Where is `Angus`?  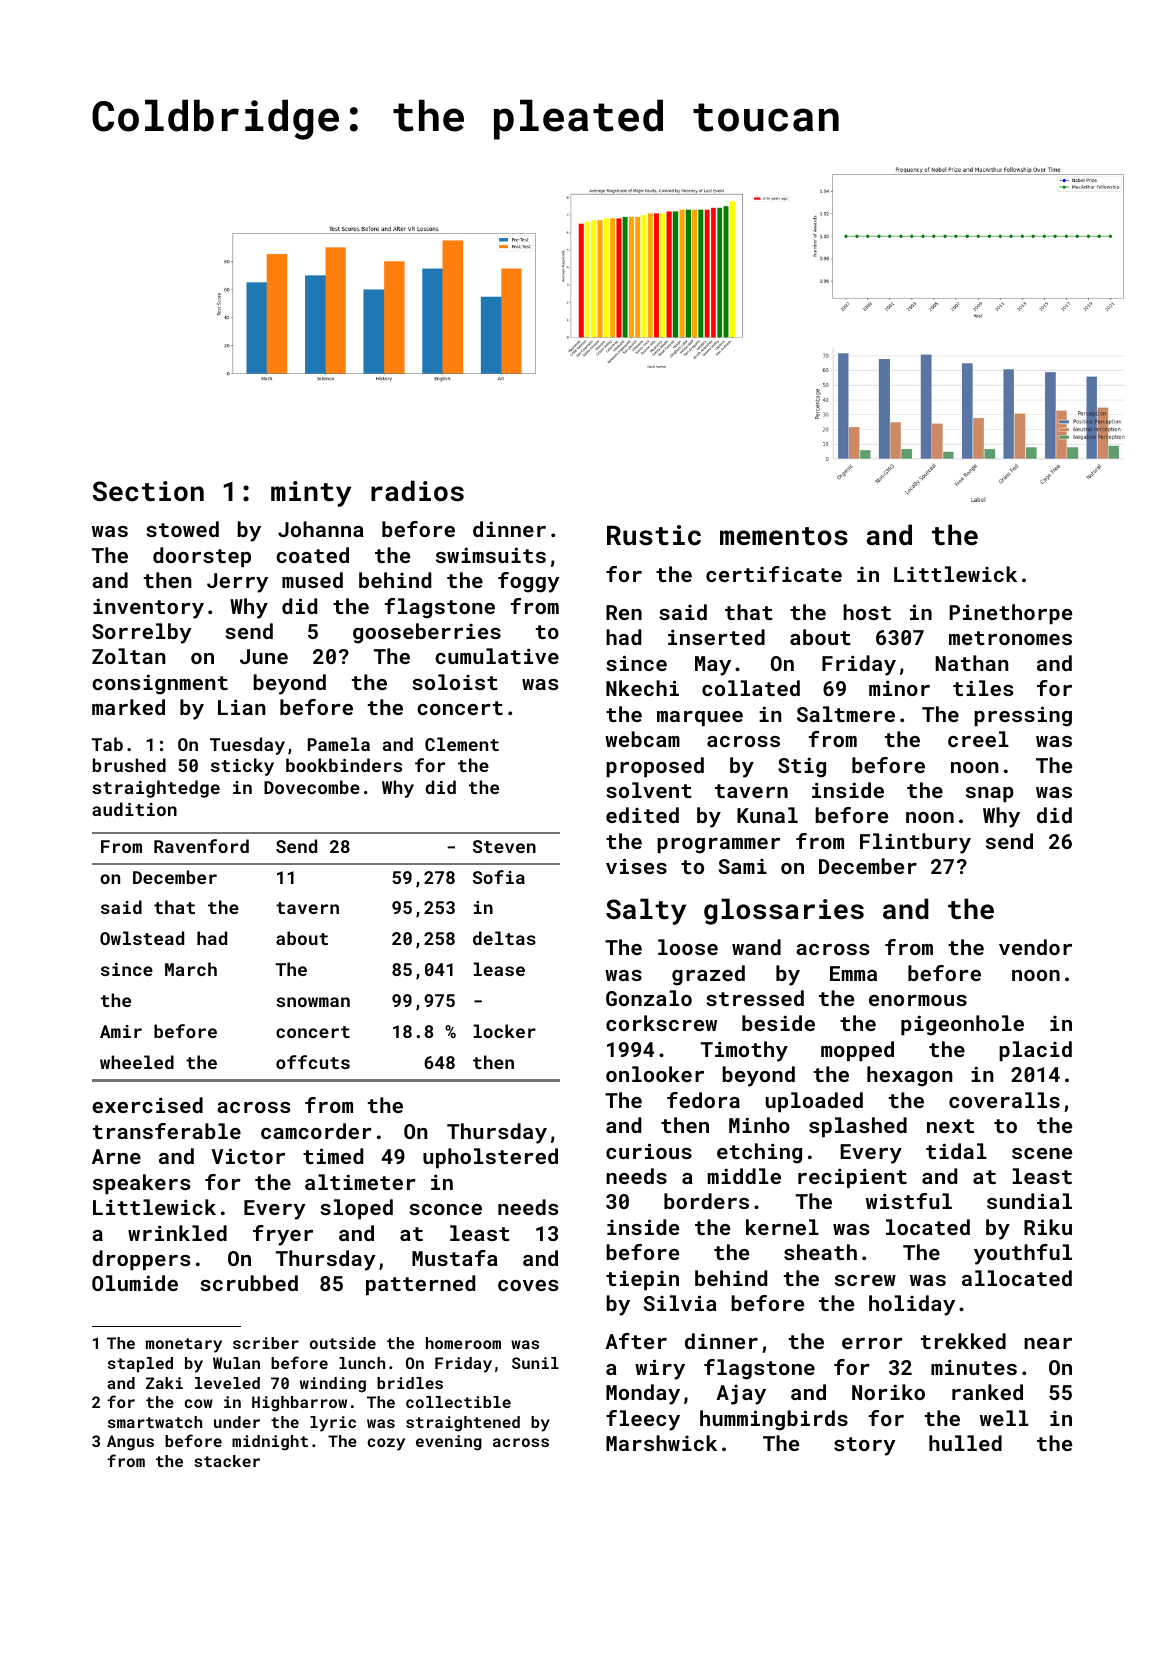 Angus is located at coordinates (130, 1443).
